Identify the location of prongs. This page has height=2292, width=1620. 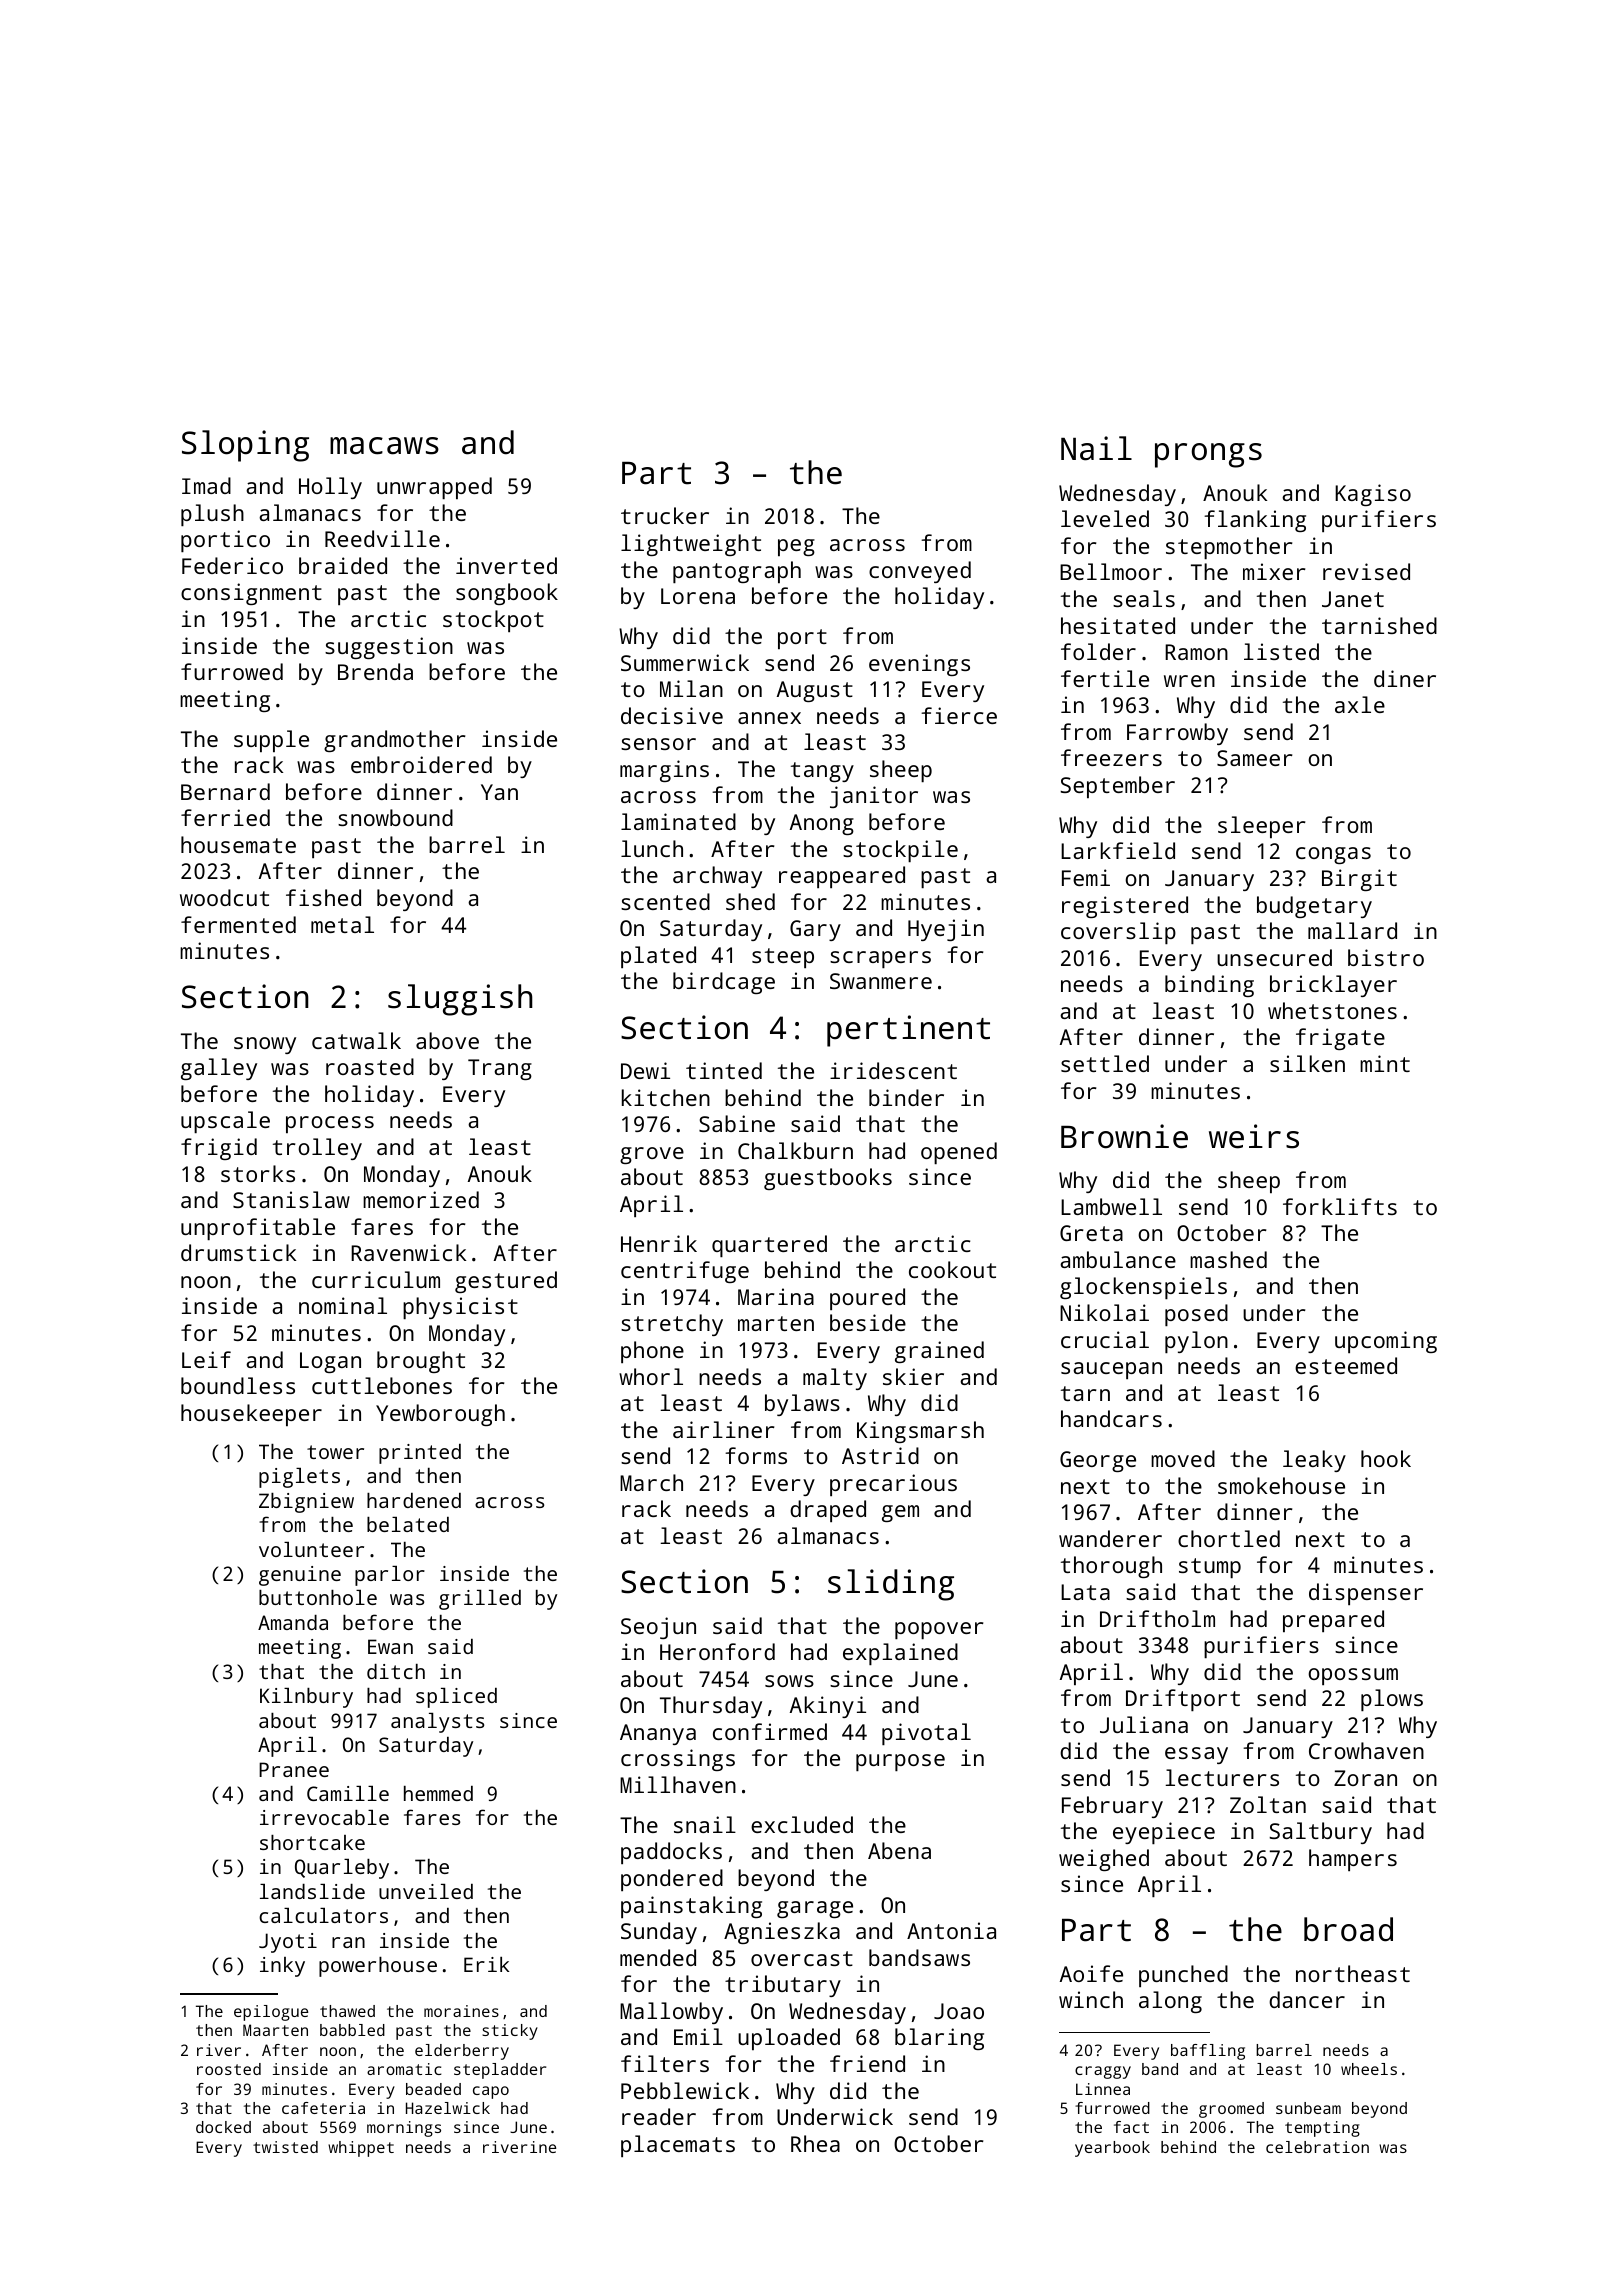
(1208, 455).
